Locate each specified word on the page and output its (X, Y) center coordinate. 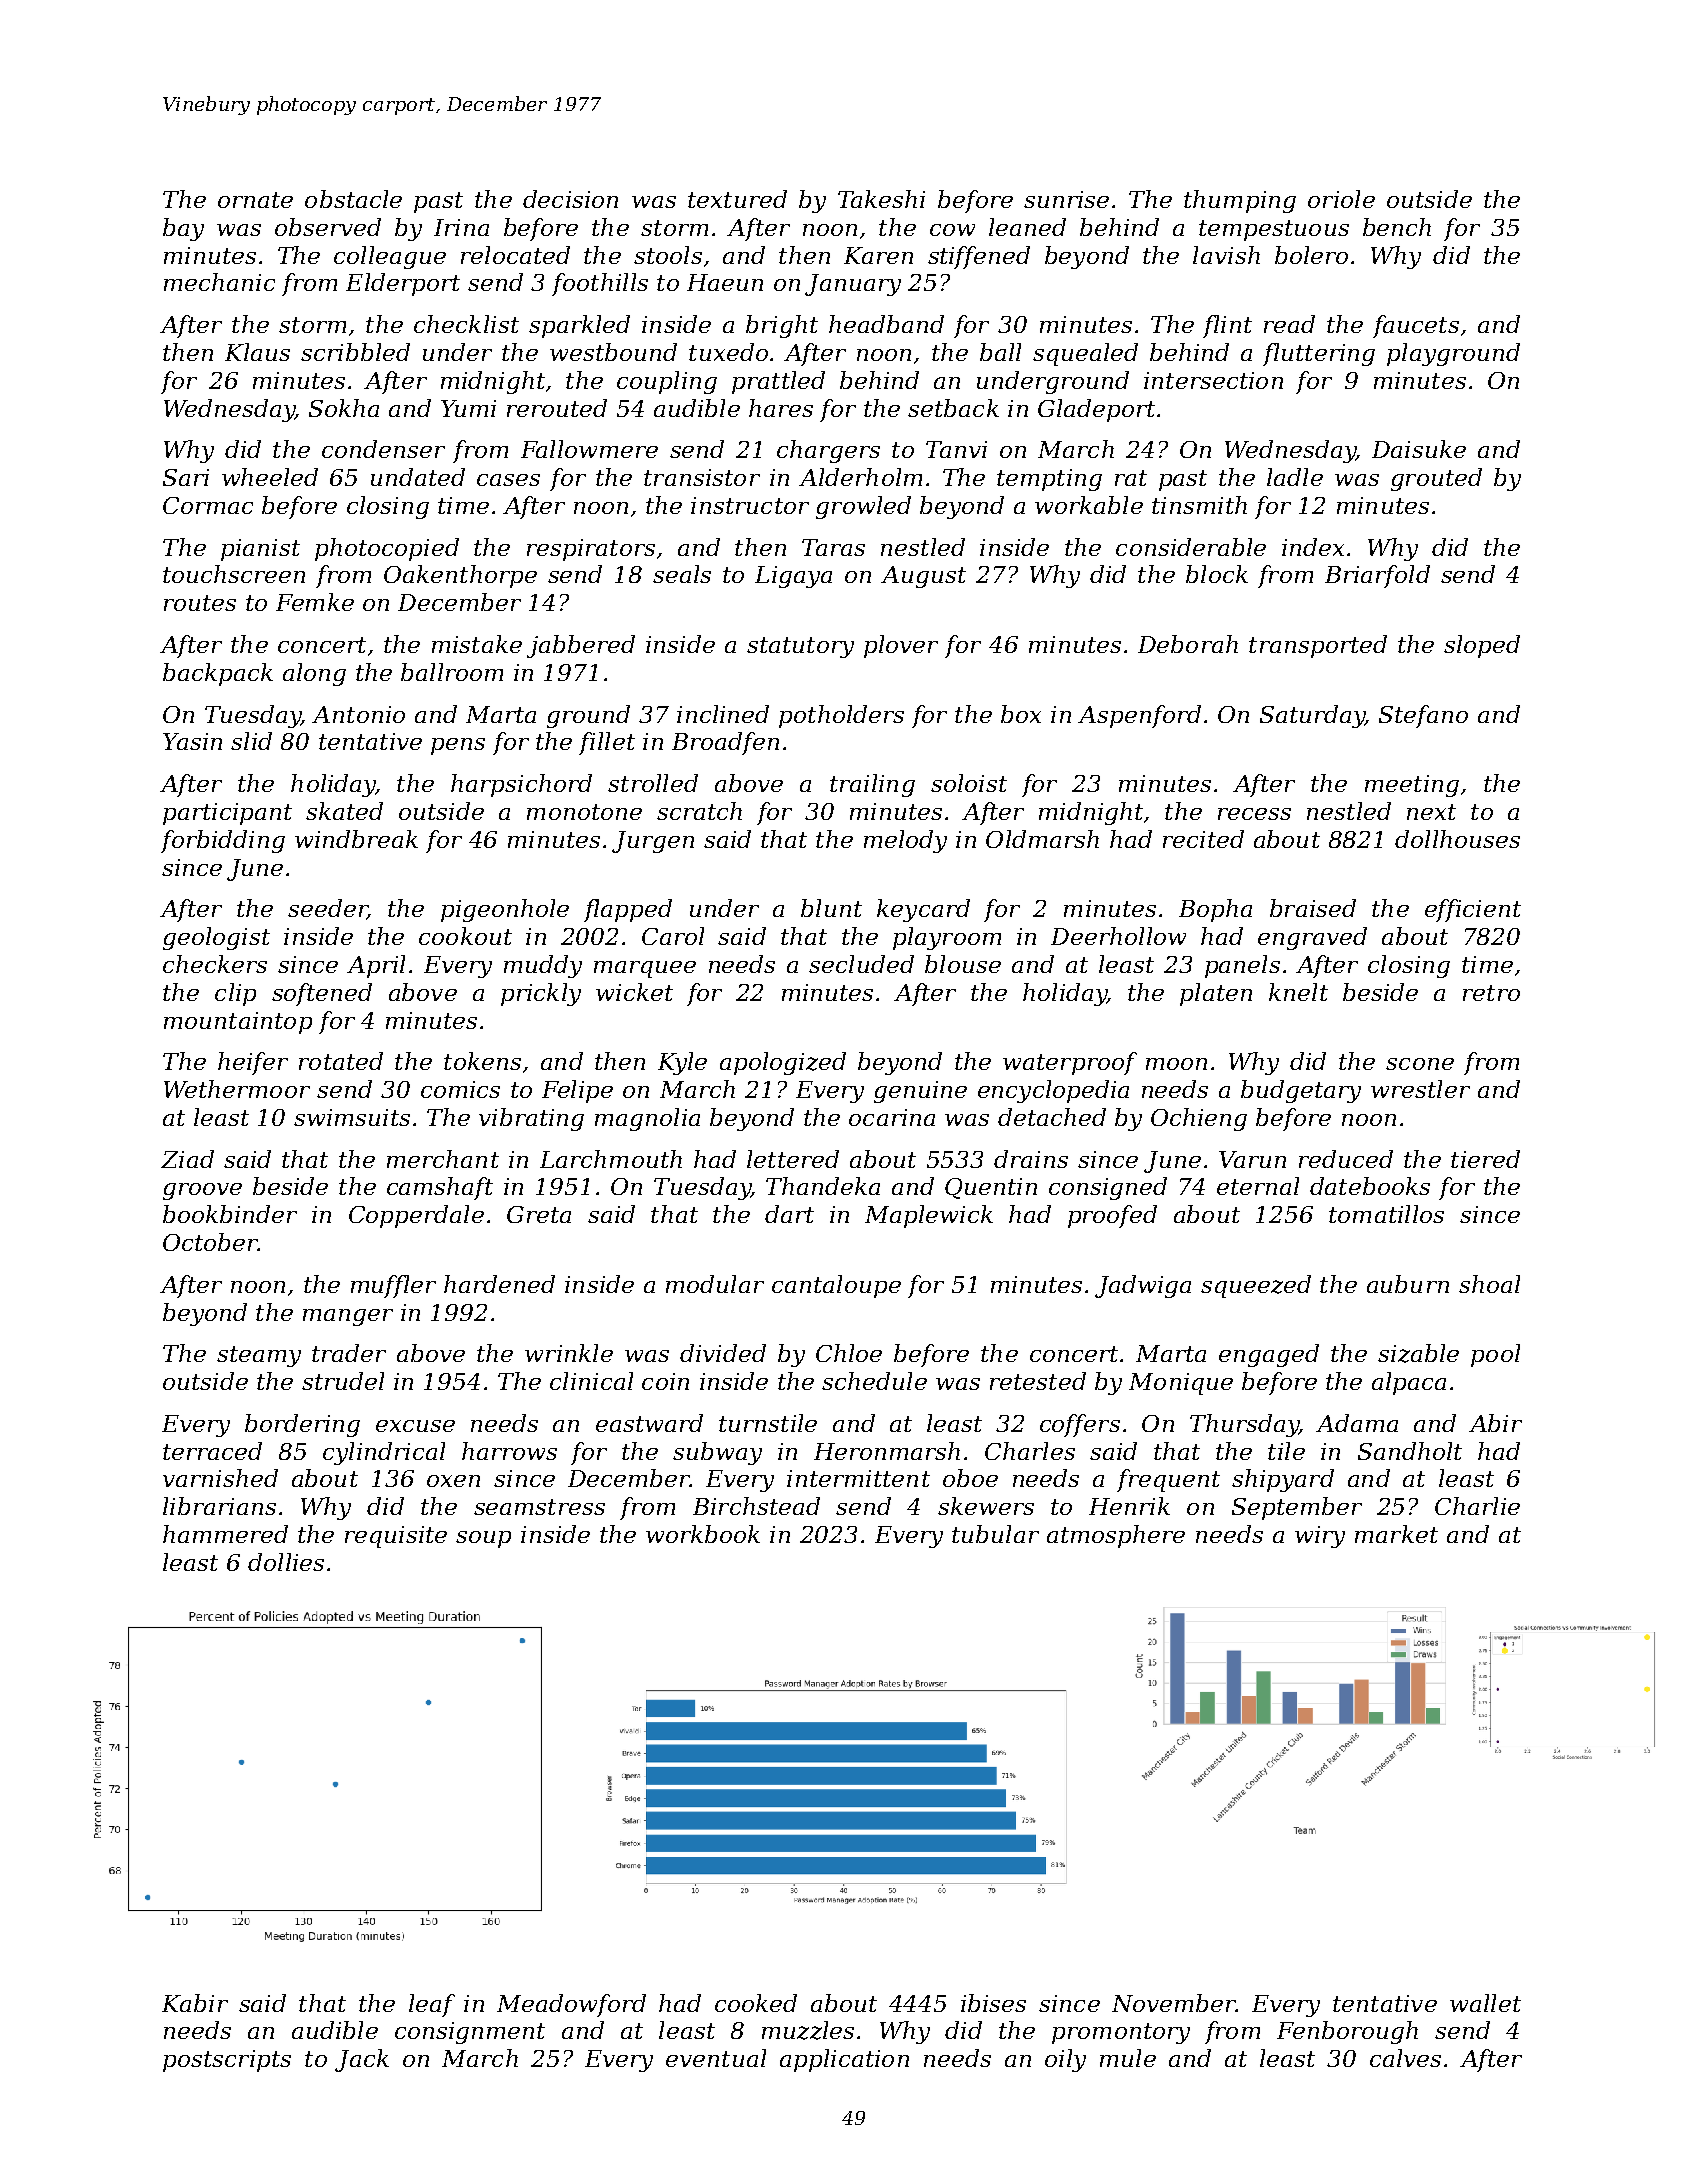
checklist (466, 324)
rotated (341, 1061)
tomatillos (1386, 1214)
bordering (302, 1425)
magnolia (647, 1119)
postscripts (227, 2061)
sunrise (1066, 199)
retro (1491, 993)
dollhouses (1457, 839)
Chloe (849, 1353)
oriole (1341, 199)
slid (251, 741)
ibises (993, 2003)
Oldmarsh (1042, 839)
